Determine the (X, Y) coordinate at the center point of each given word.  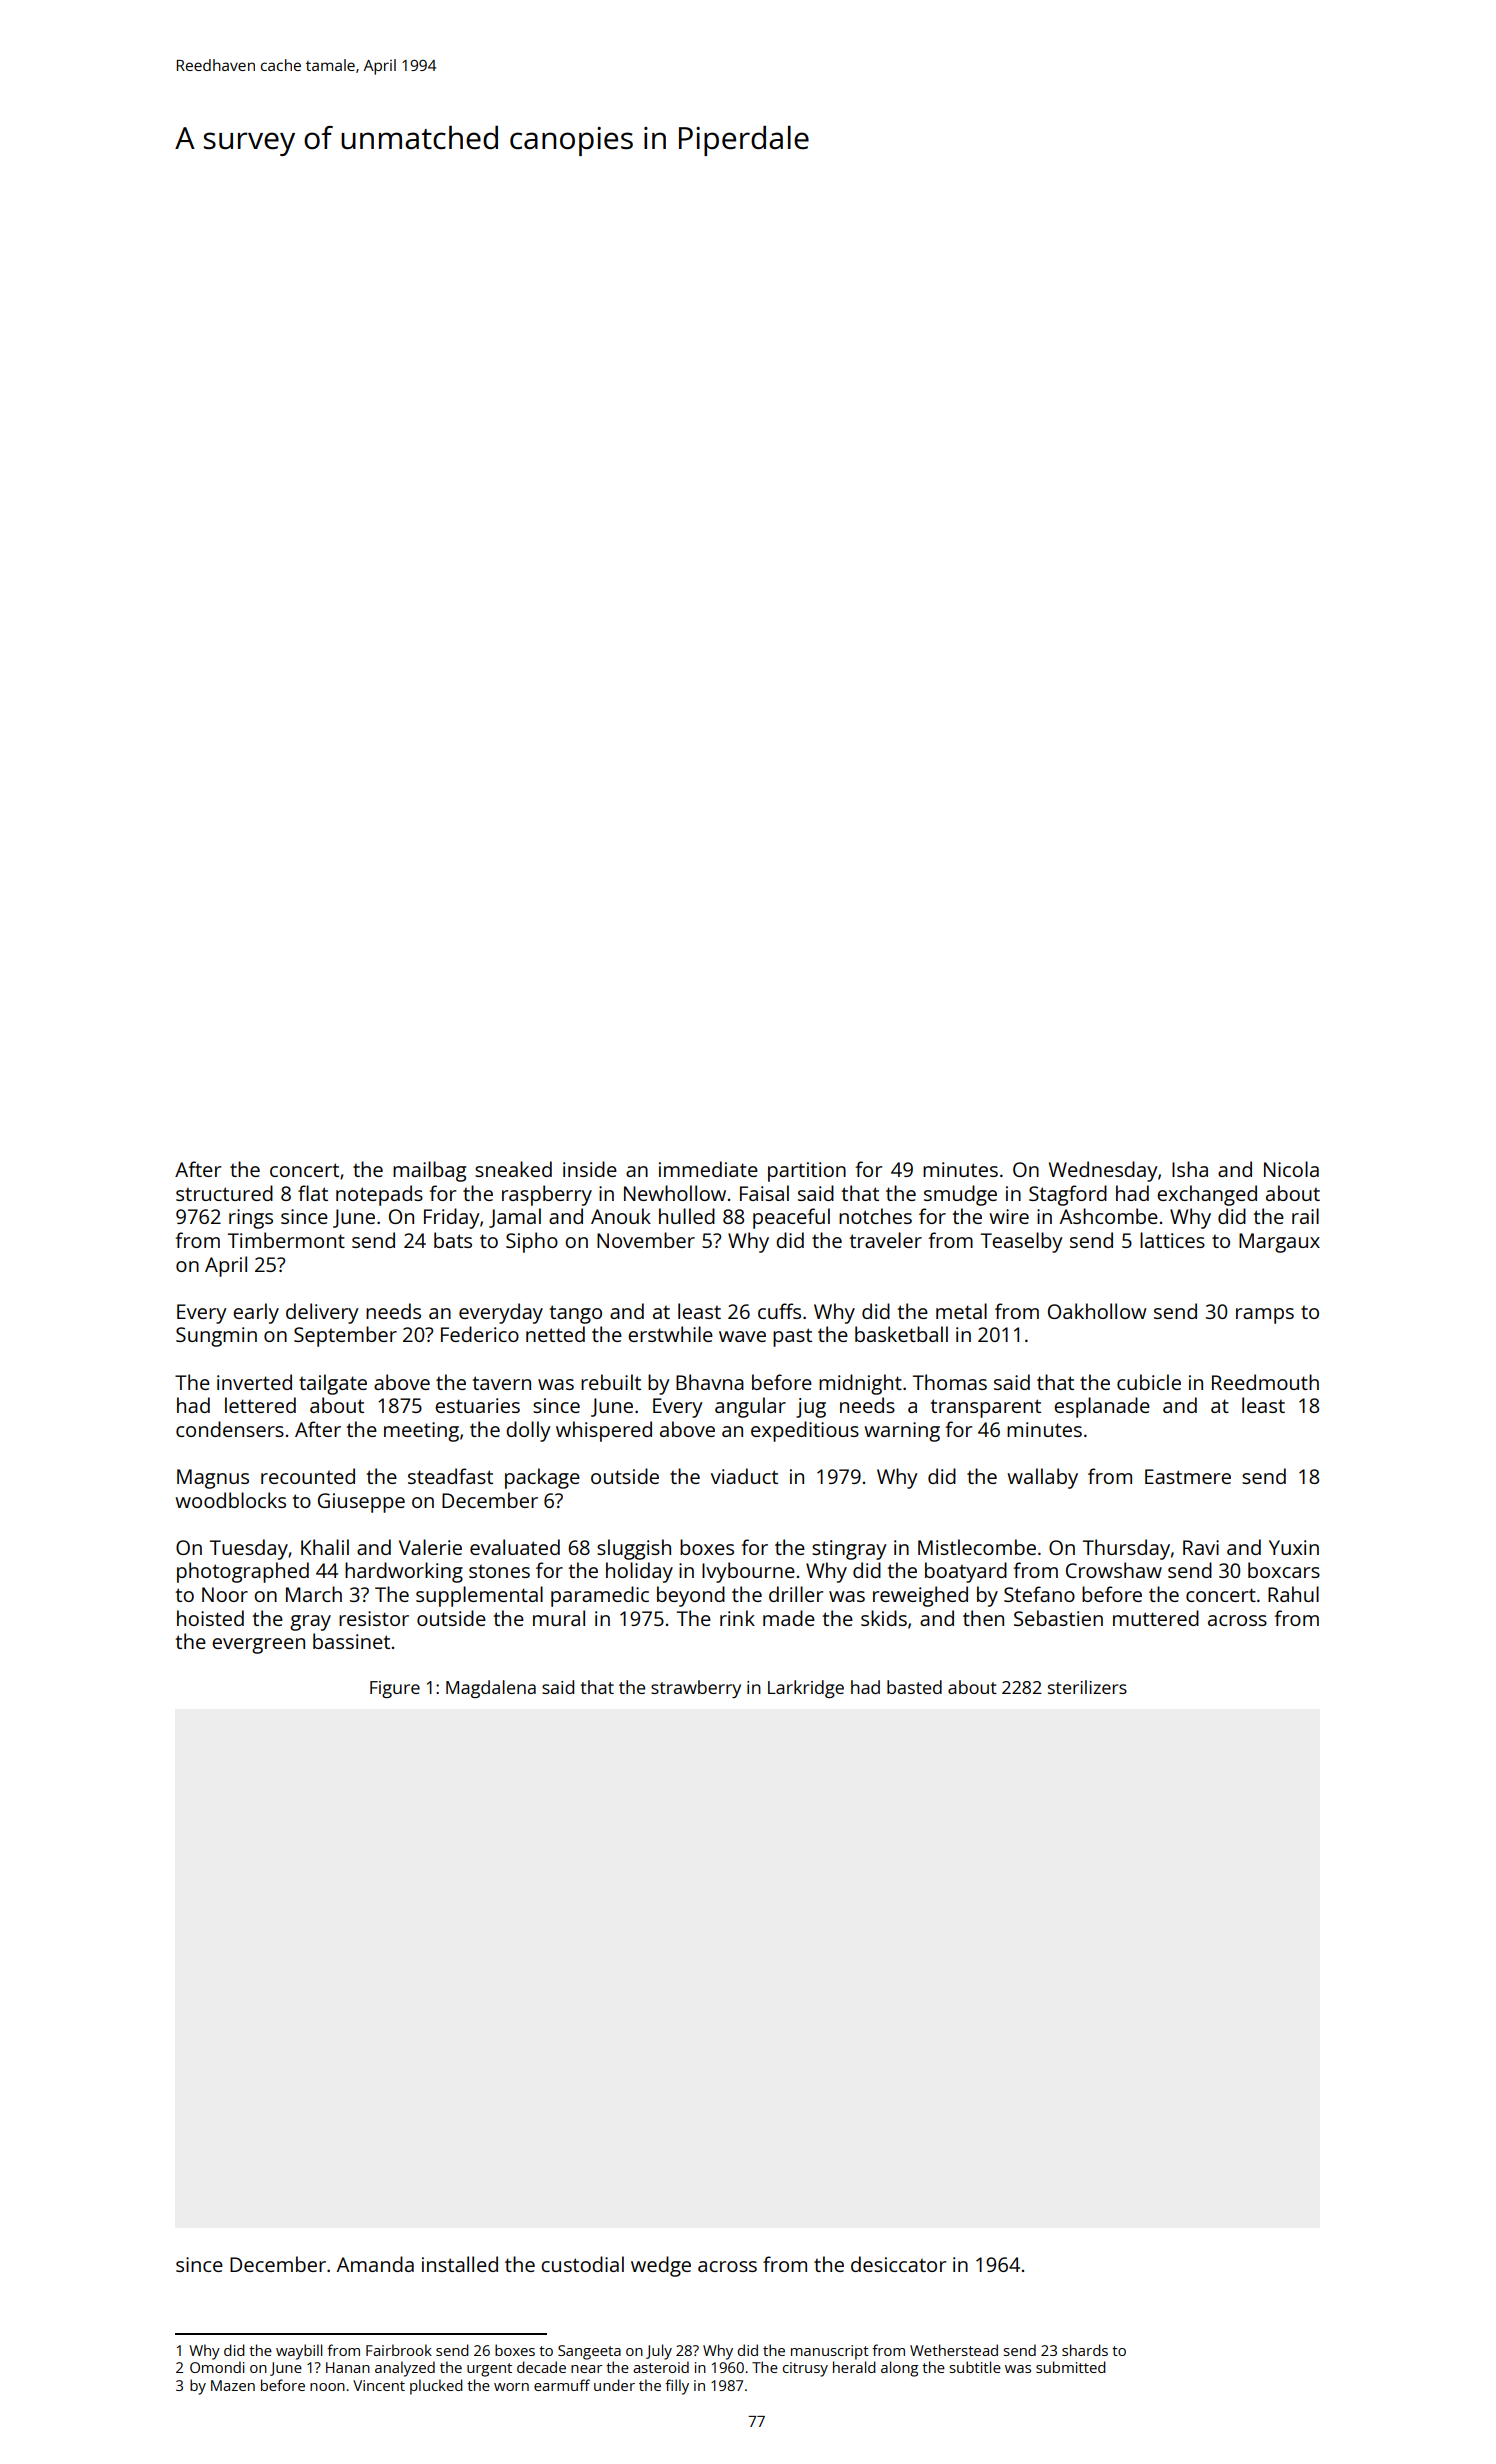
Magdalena (491, 1689)
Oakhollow (1097, 1311)
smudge (960, 1195)
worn (511, 2387)
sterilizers (1087, 1687)
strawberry (696, 1689)
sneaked (513, 1169)
